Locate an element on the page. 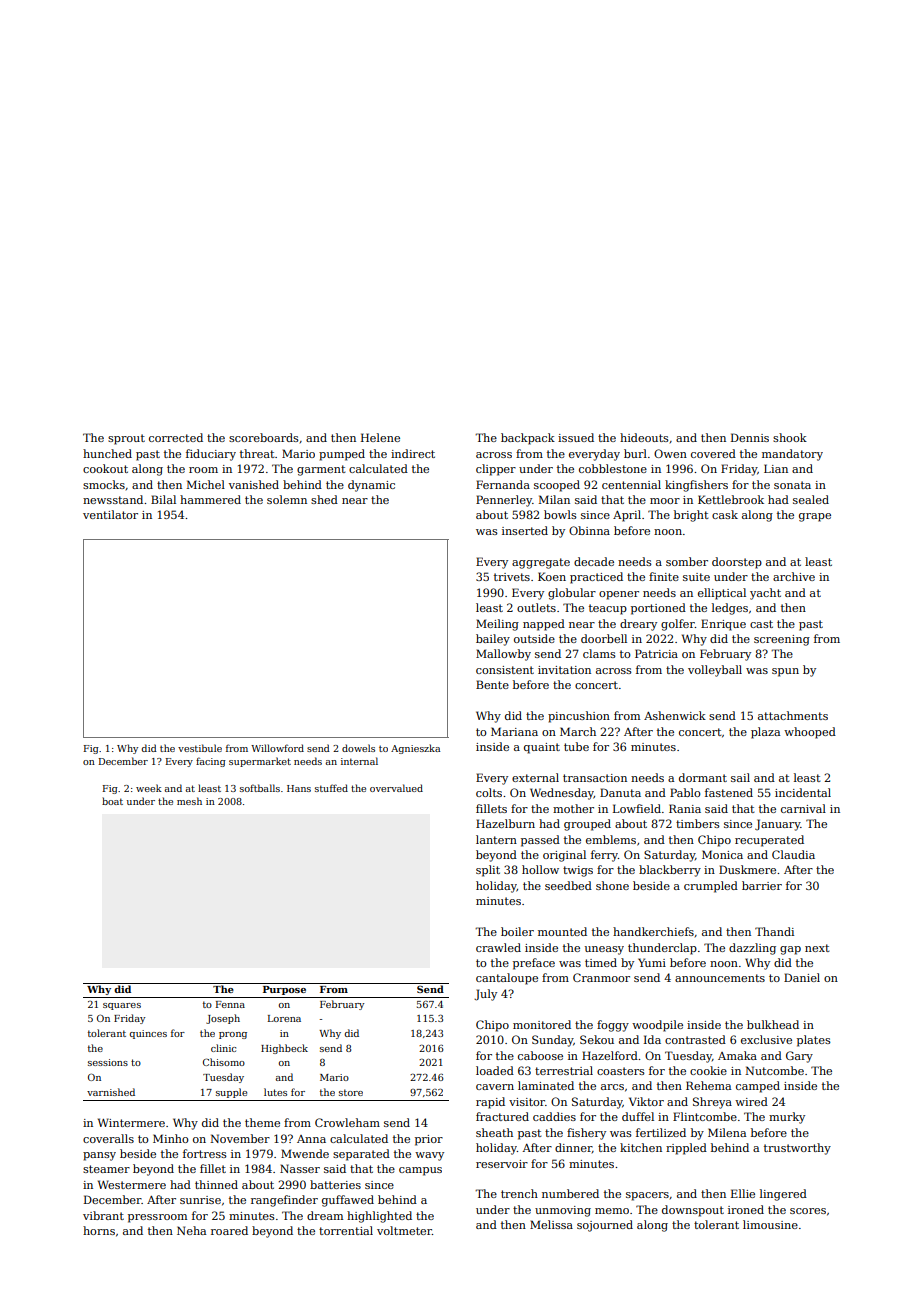 This page has width=924, height=1308. trench is located at coordinates (519, 1193).
